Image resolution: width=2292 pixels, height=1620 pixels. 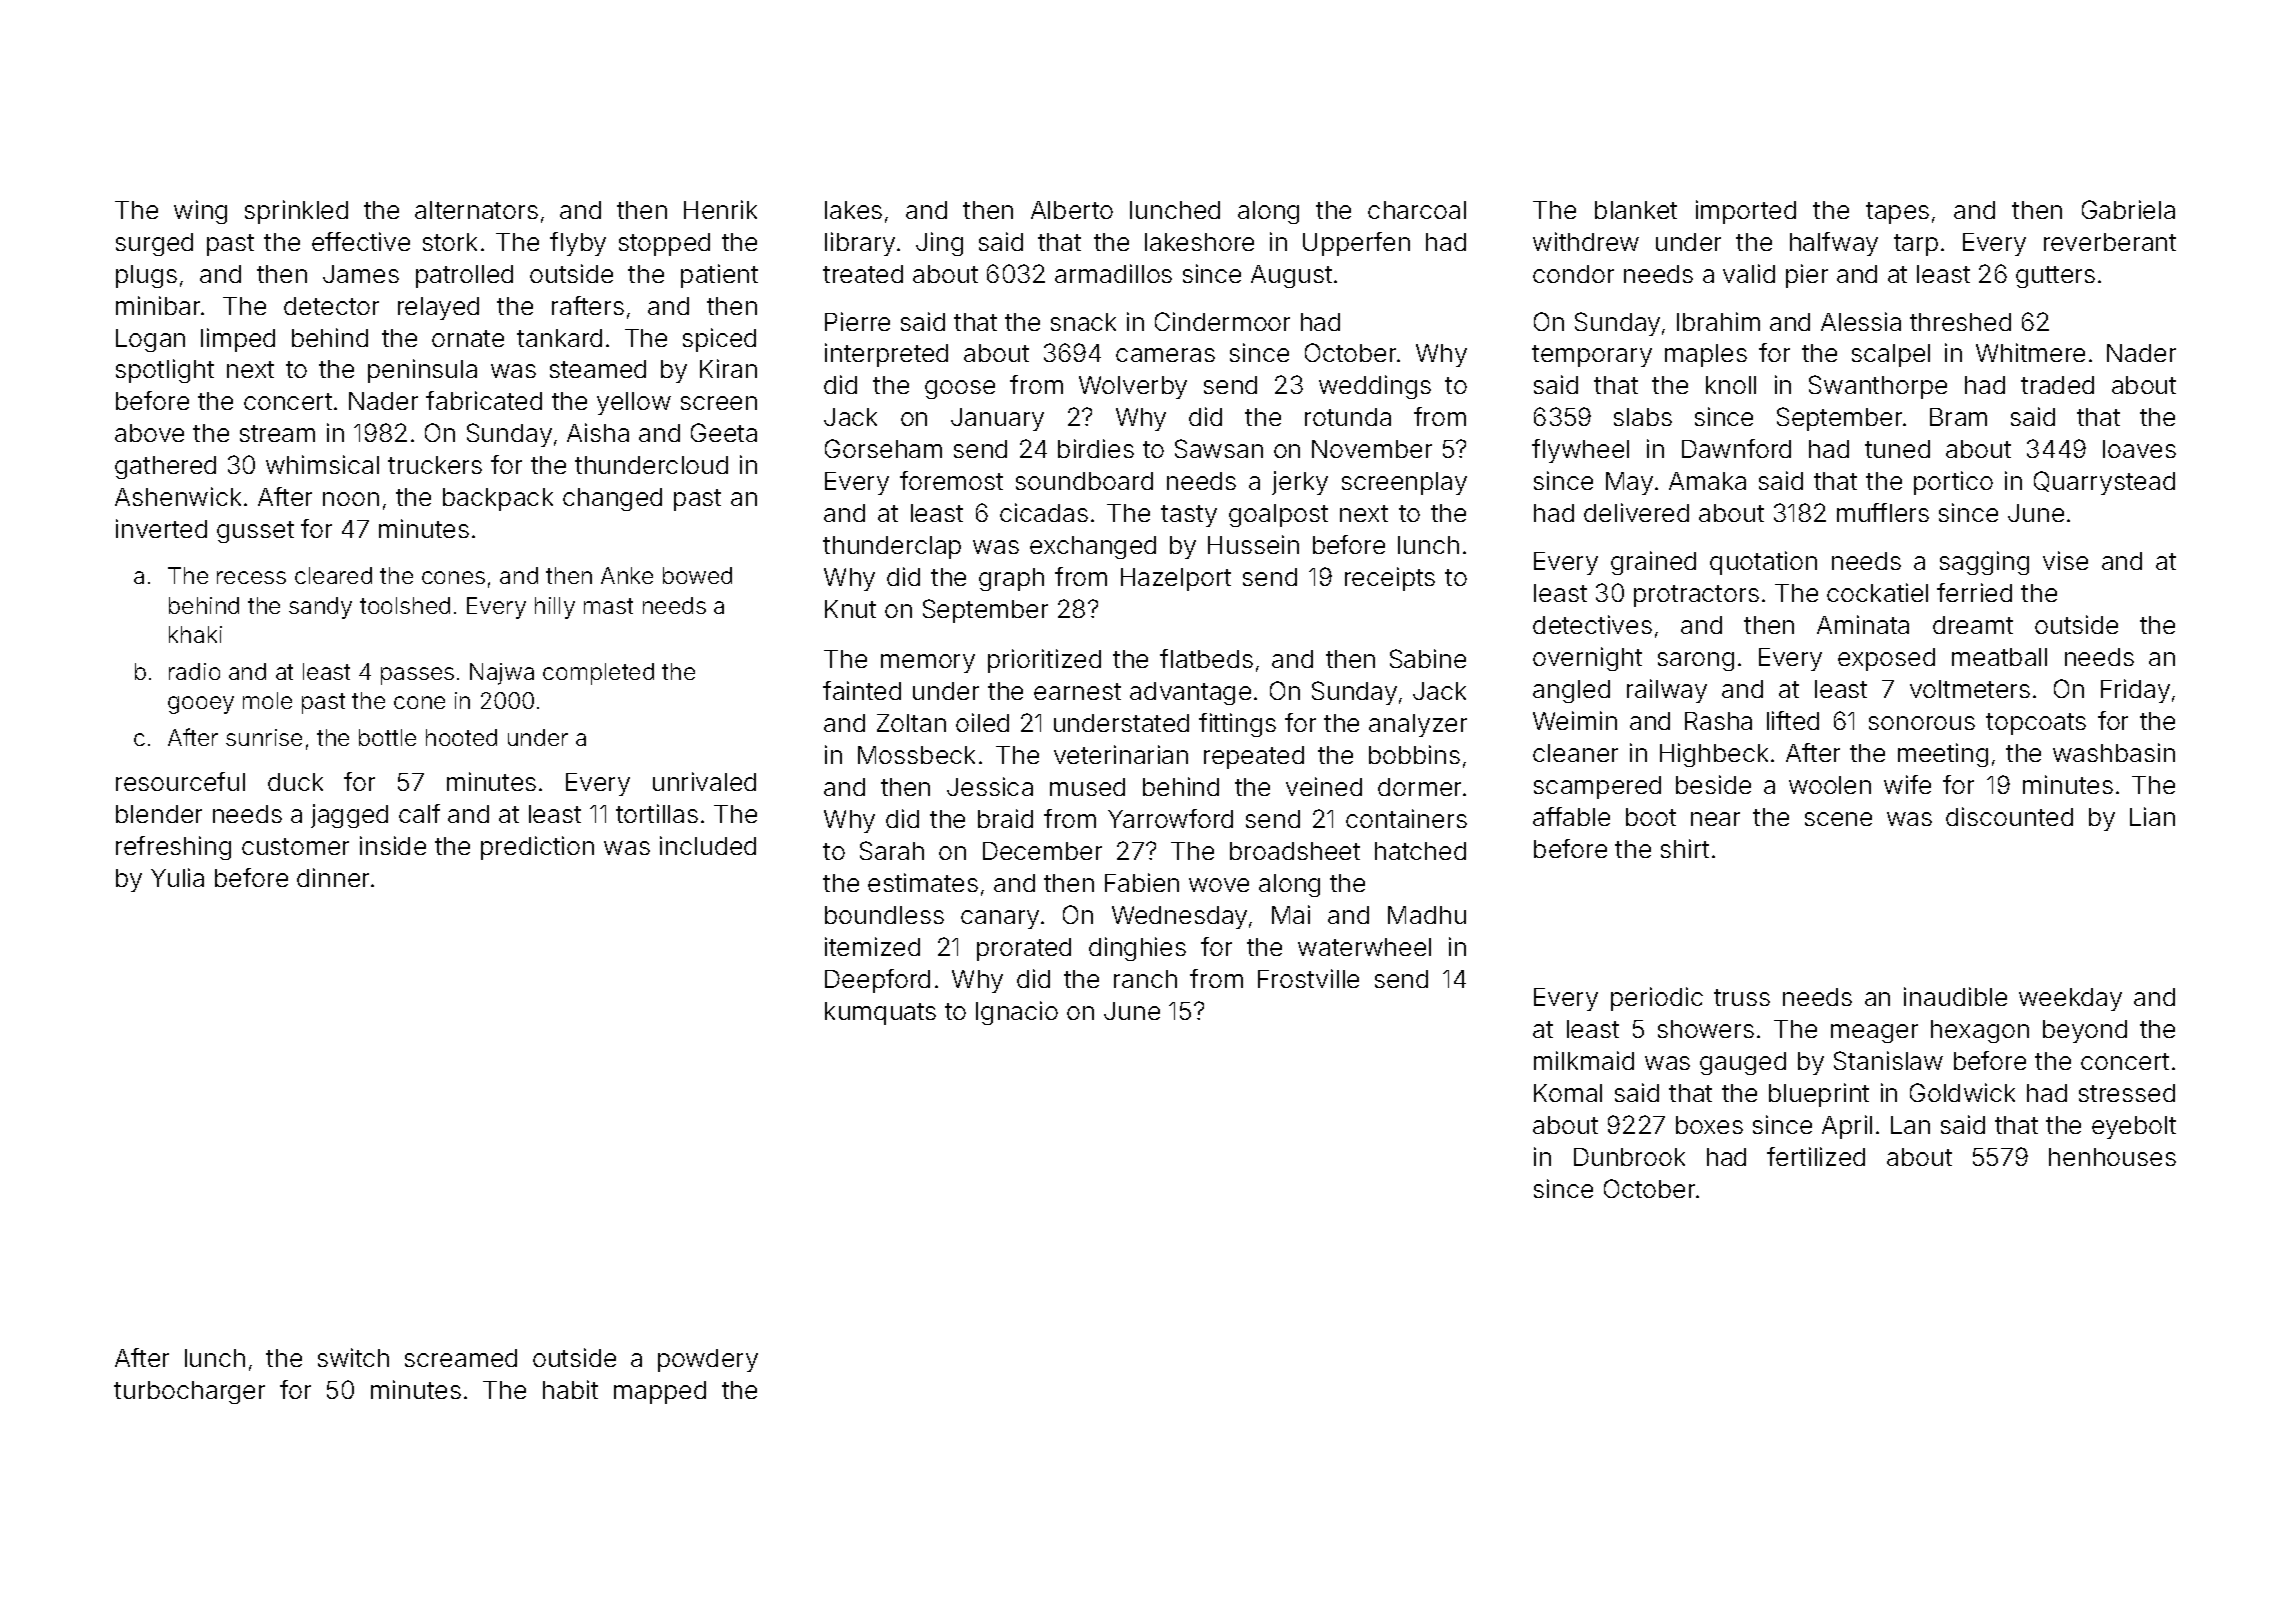 I want to click on powdery, so click(x=708, y=1360).
